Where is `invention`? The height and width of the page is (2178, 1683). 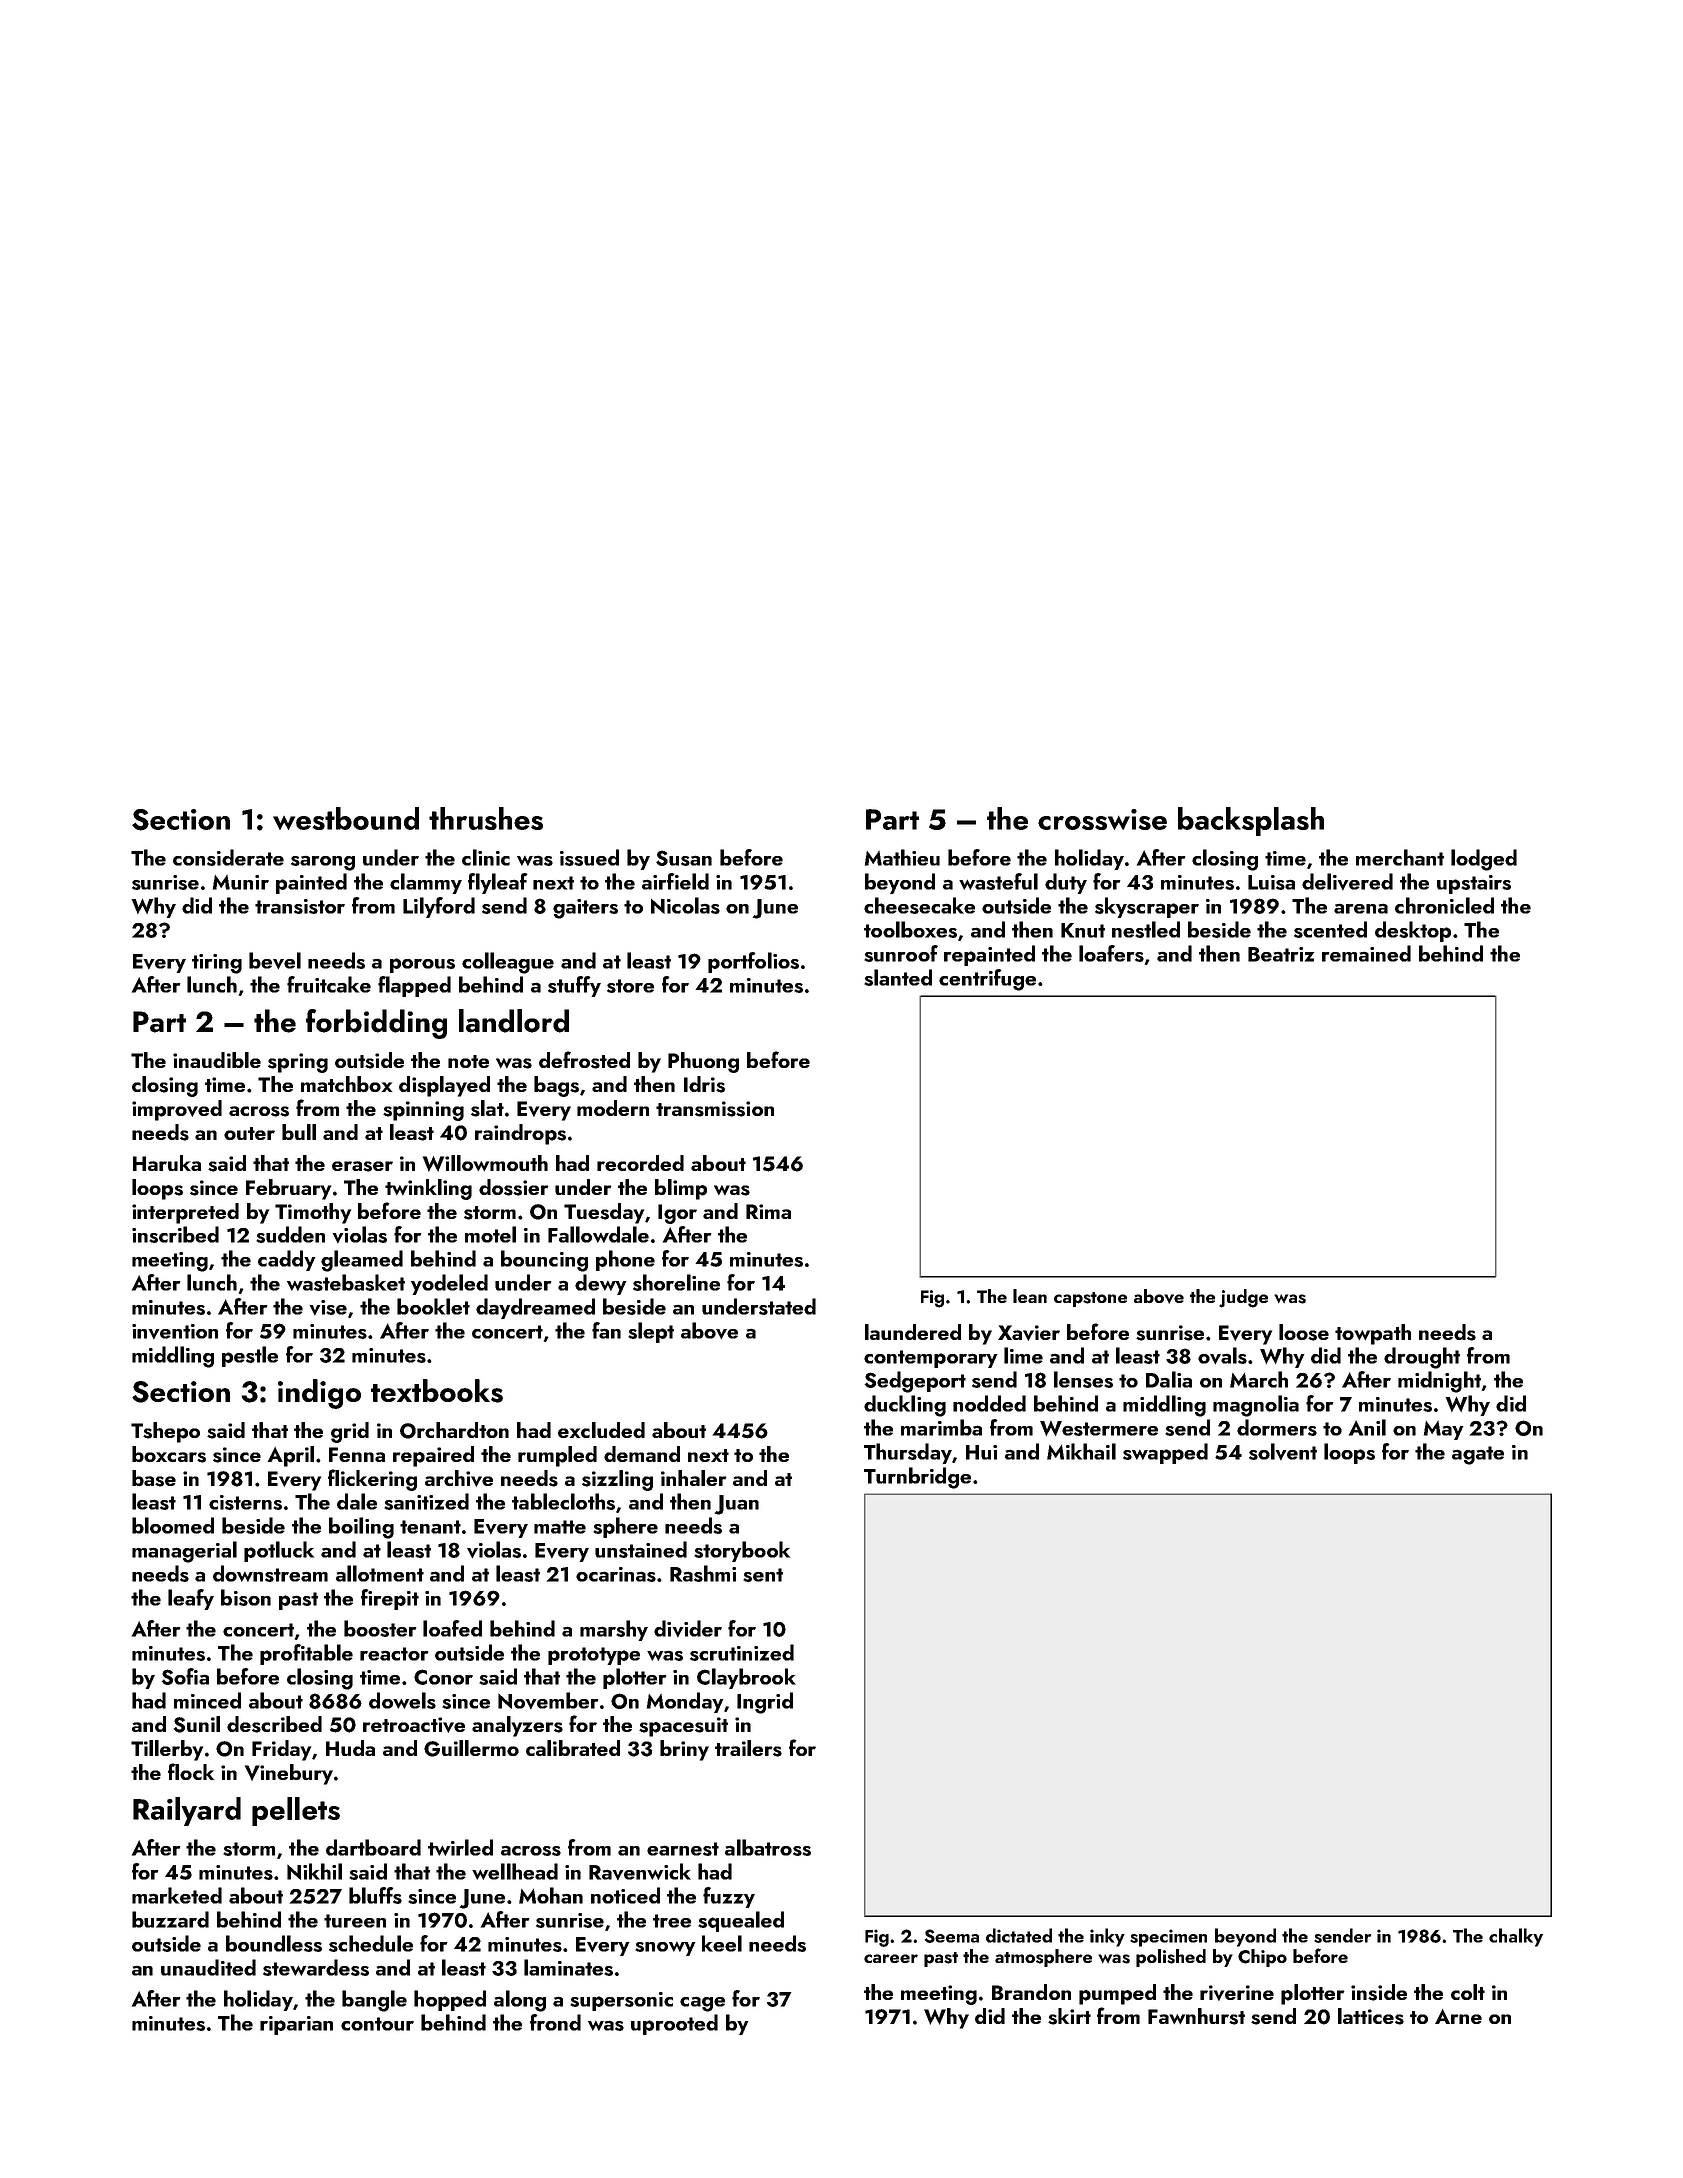
invention is located at coordinates (175, 1331).
